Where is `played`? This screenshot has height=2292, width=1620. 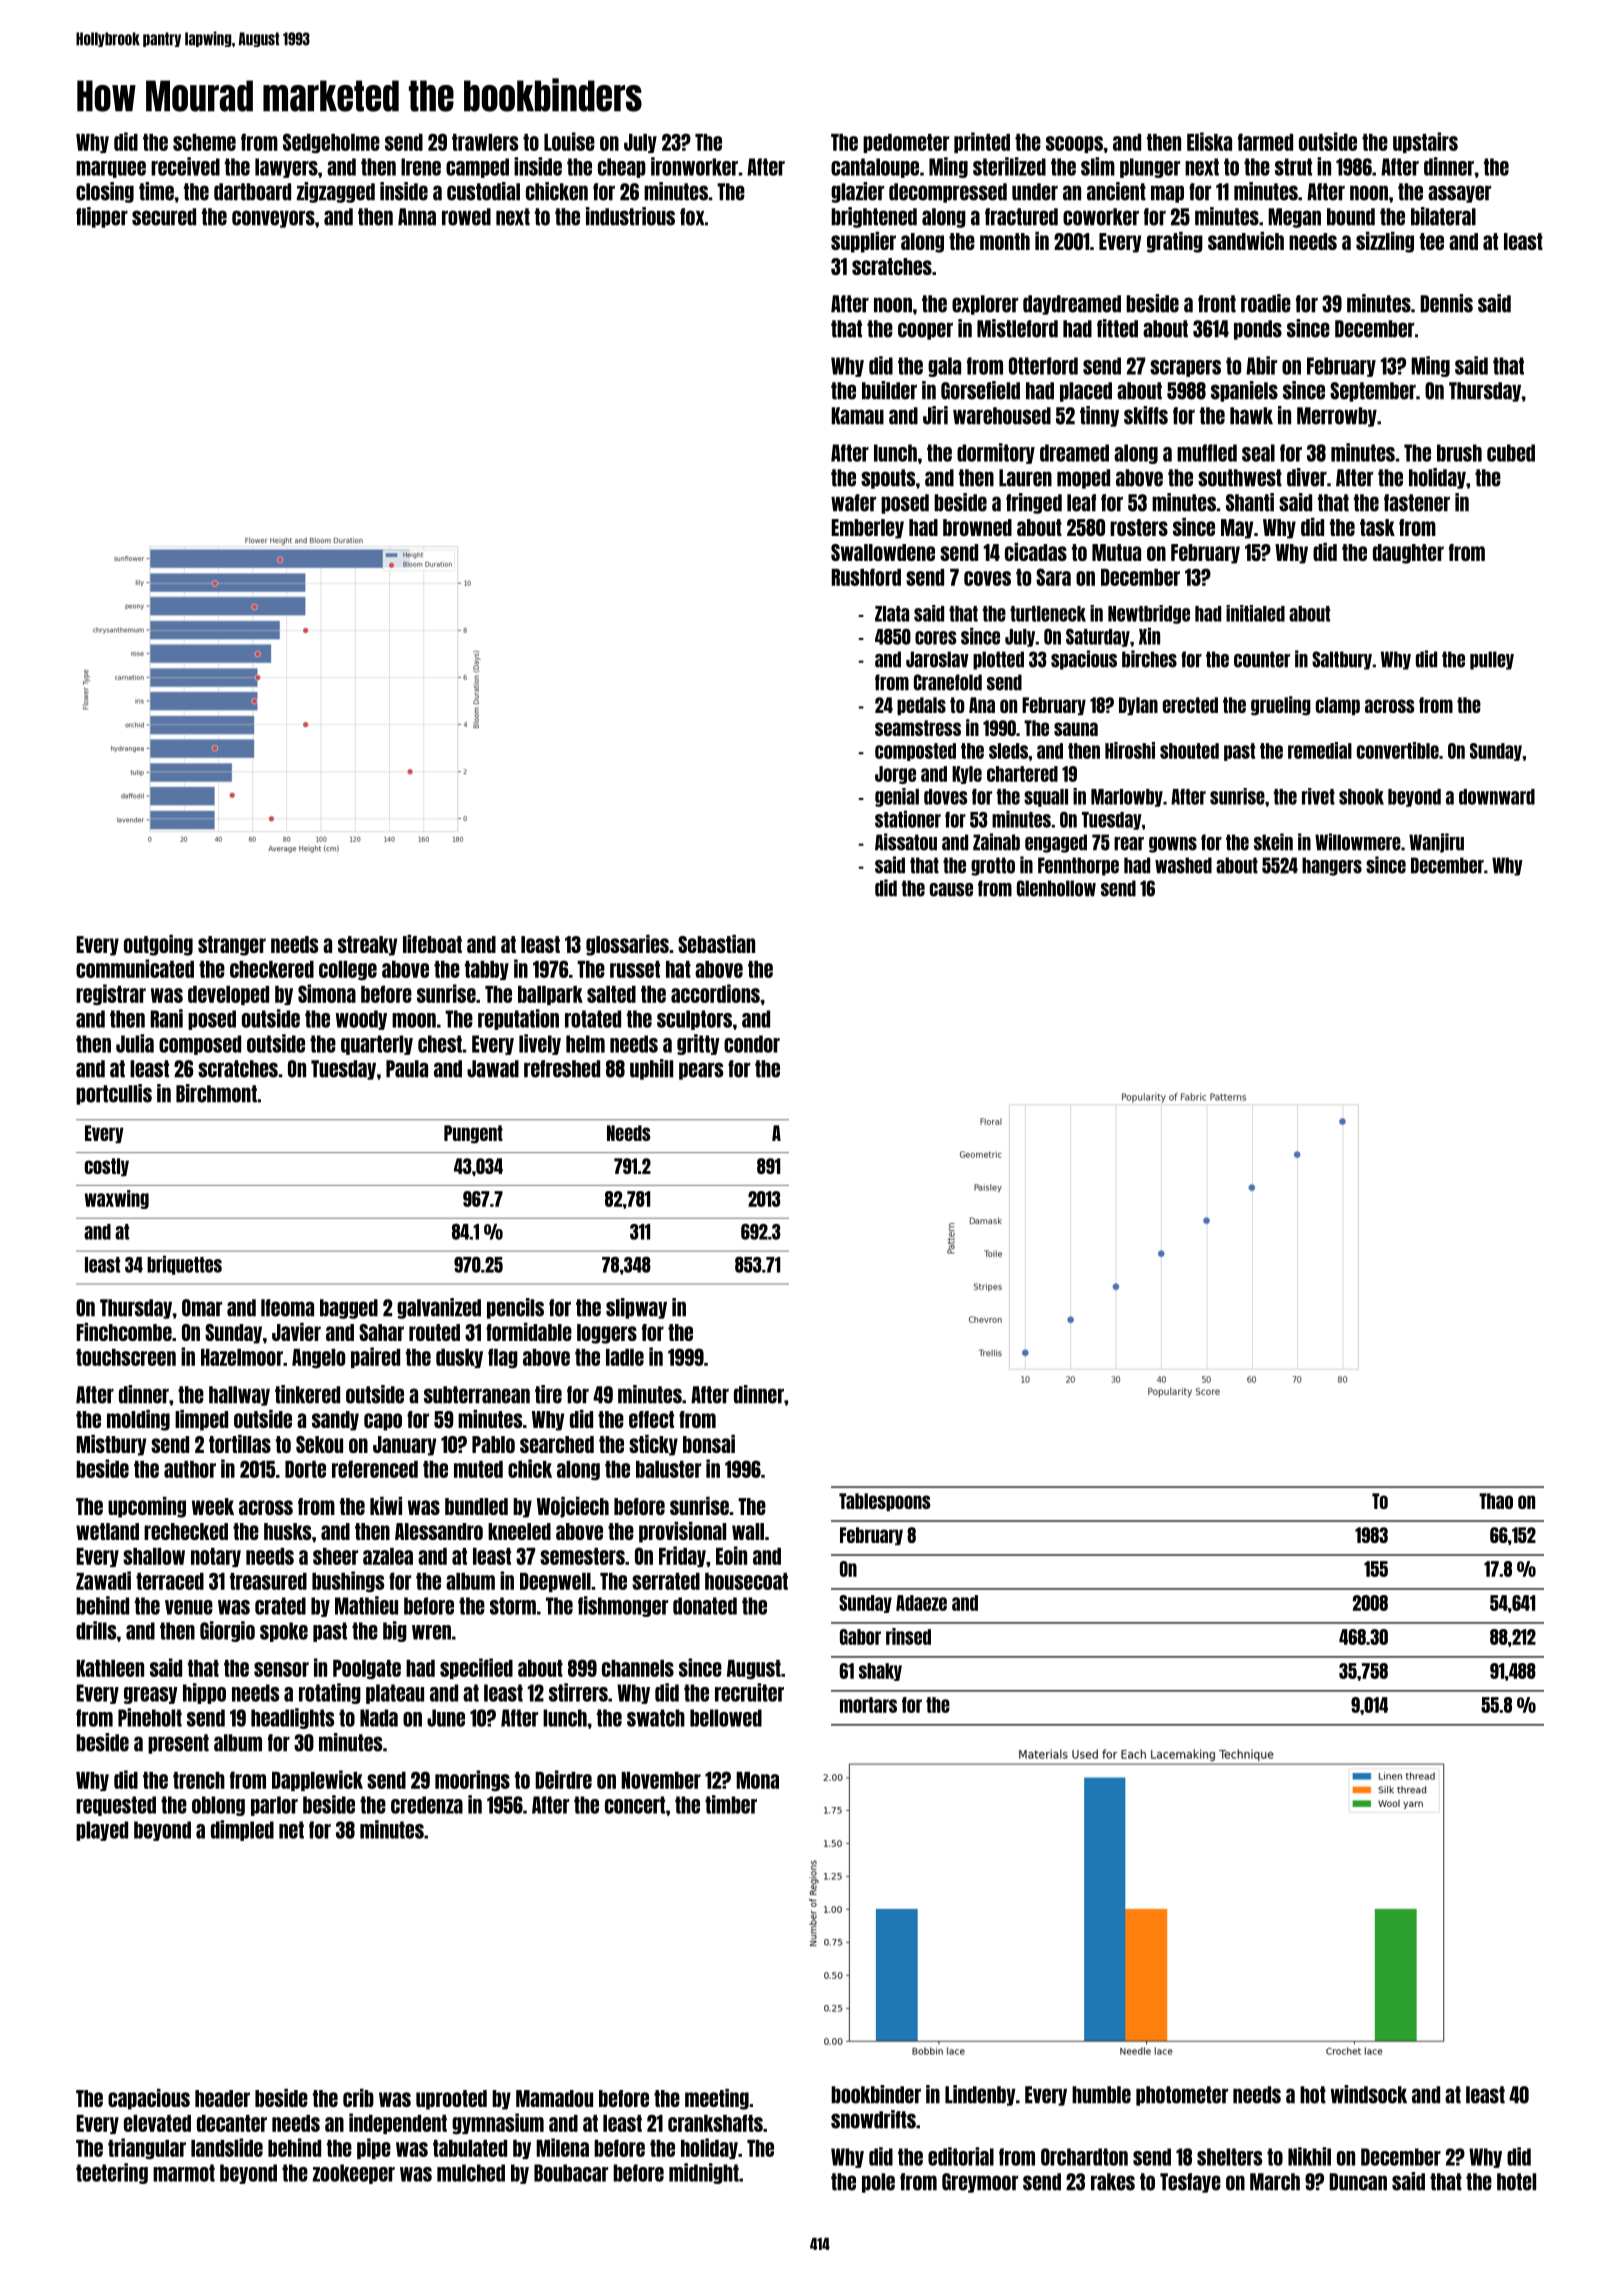 played is located at coordinates (102, 1831).
